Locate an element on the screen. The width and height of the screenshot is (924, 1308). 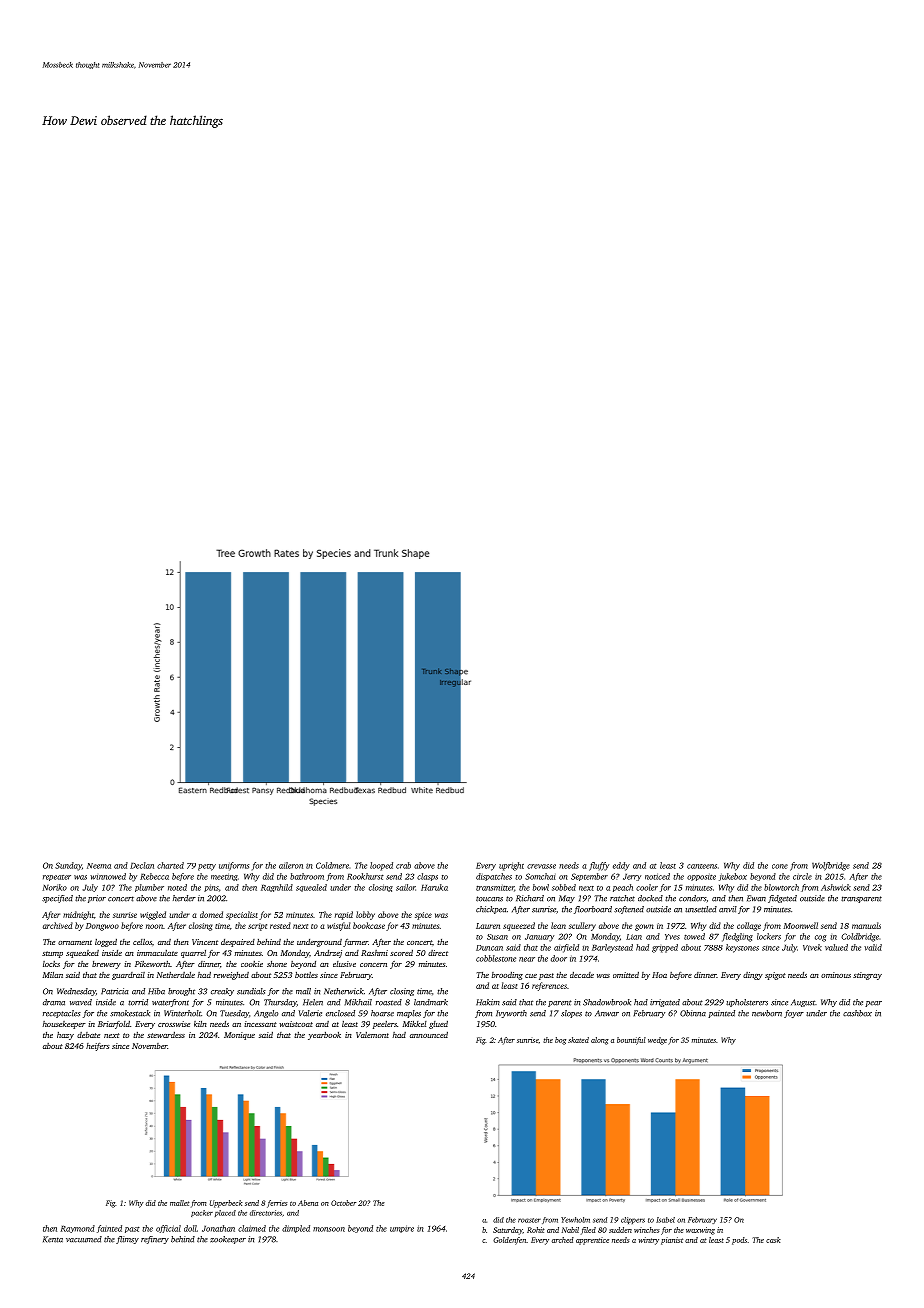
heifers is located at coordinates (98, 1047).
